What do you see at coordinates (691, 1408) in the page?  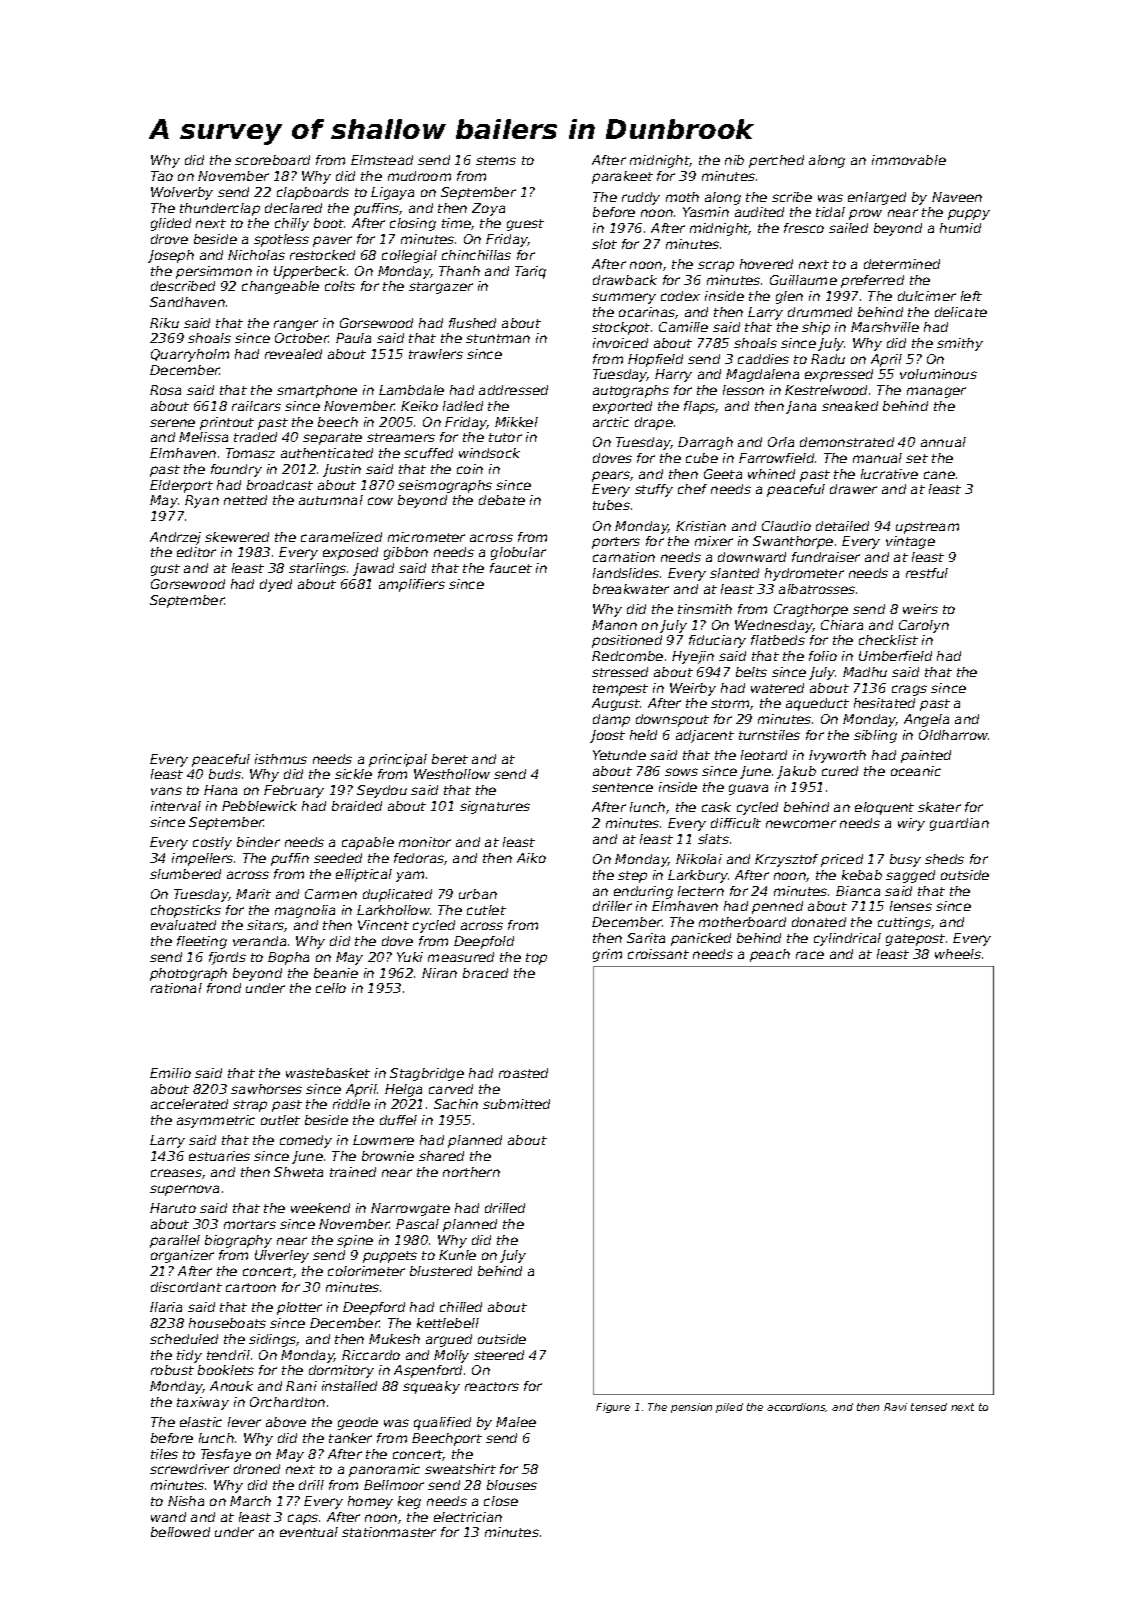 I see `pension` at bounding box center [691, 1408].
